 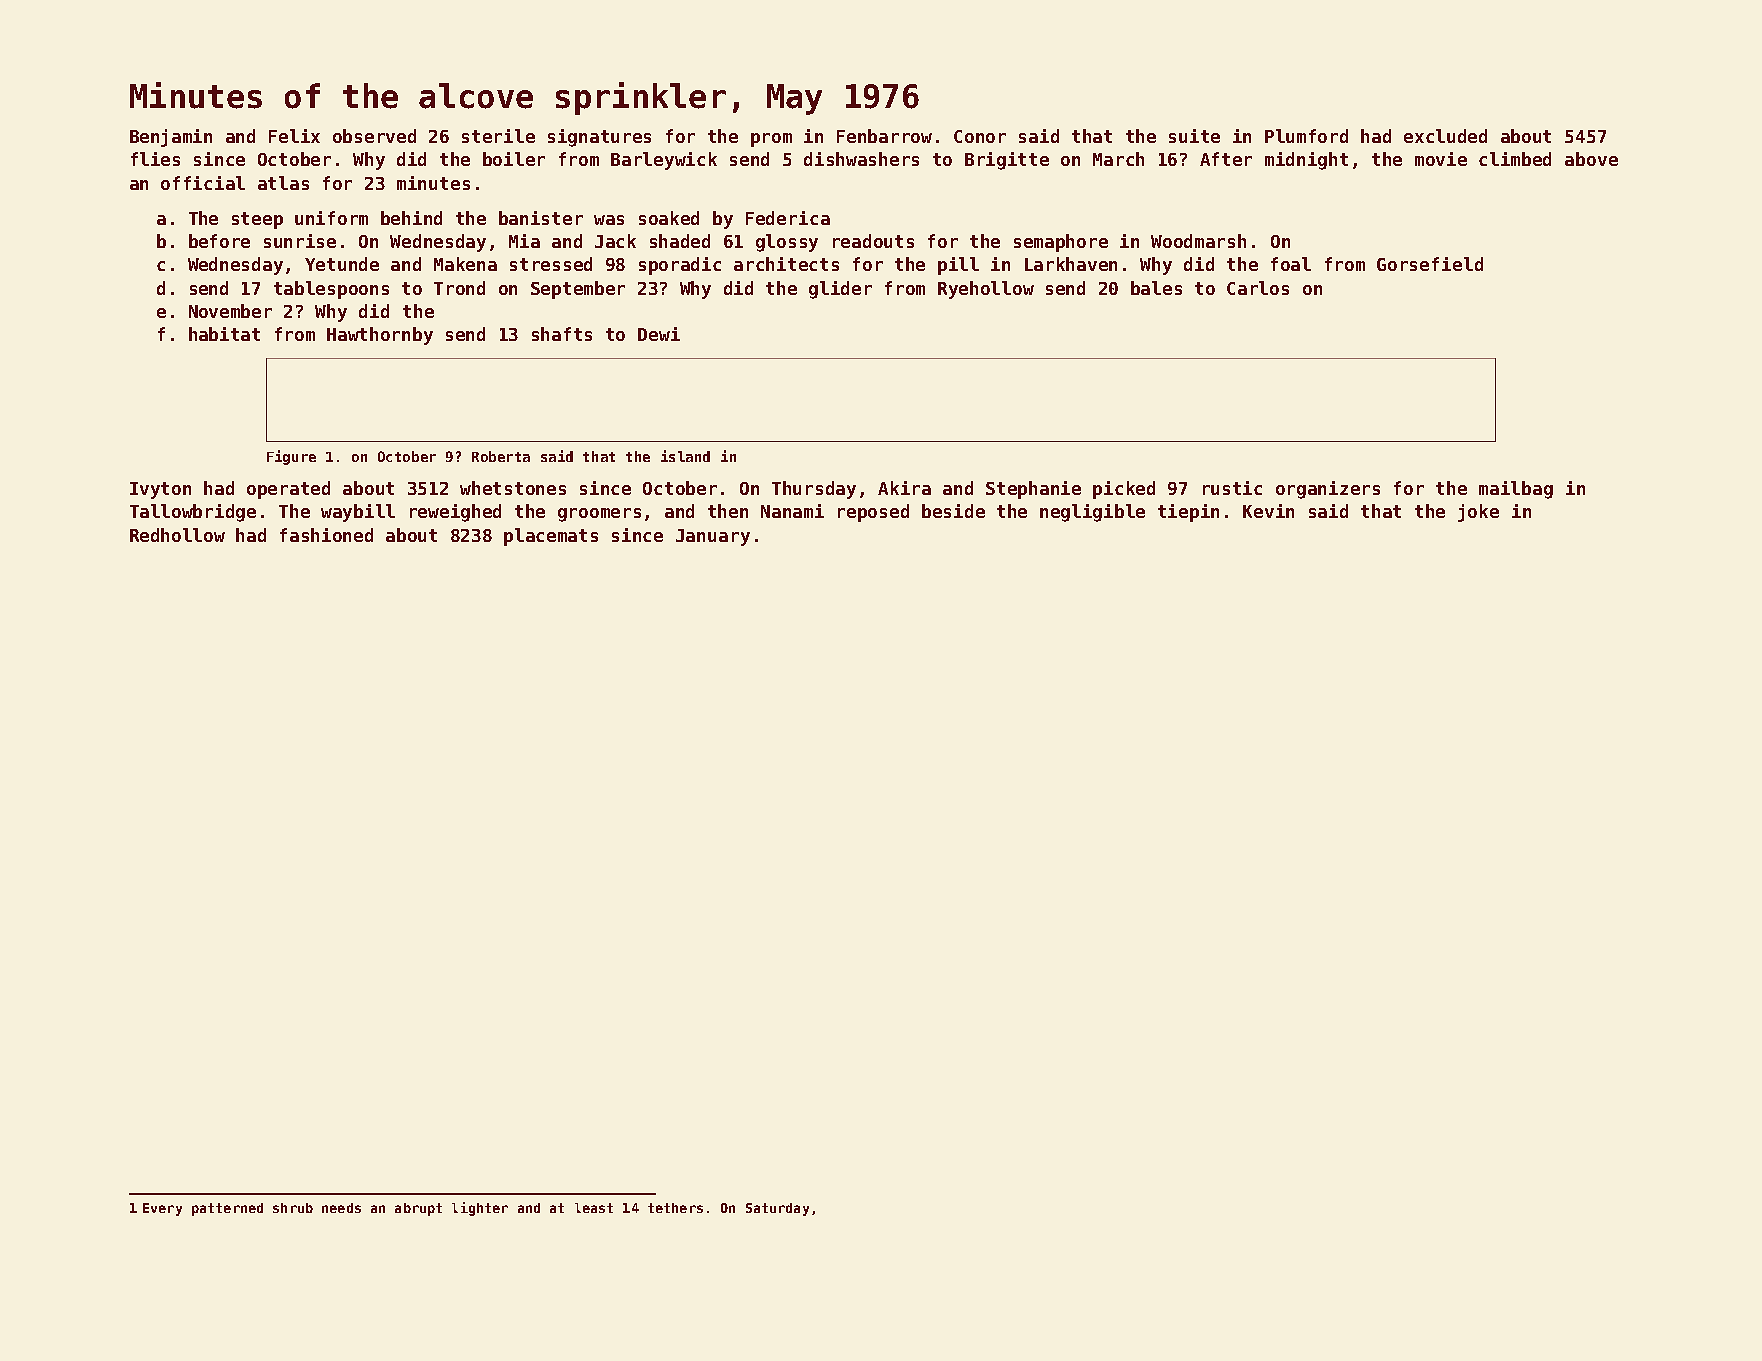 I want to click on fashioned, so click(x=326, y=535).
